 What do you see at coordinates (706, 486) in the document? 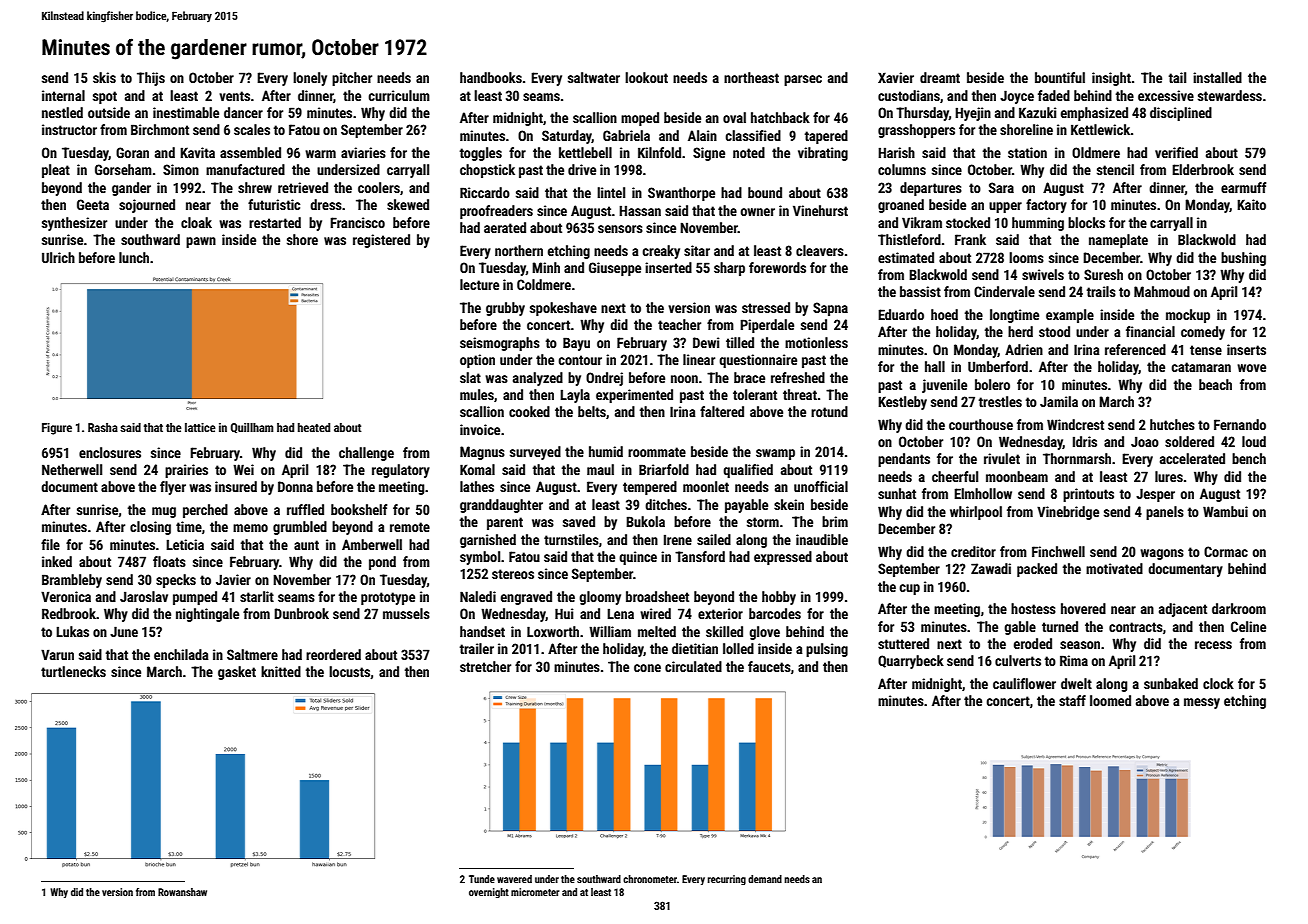
I see `moonlet` at bounding box center [706, 486].
